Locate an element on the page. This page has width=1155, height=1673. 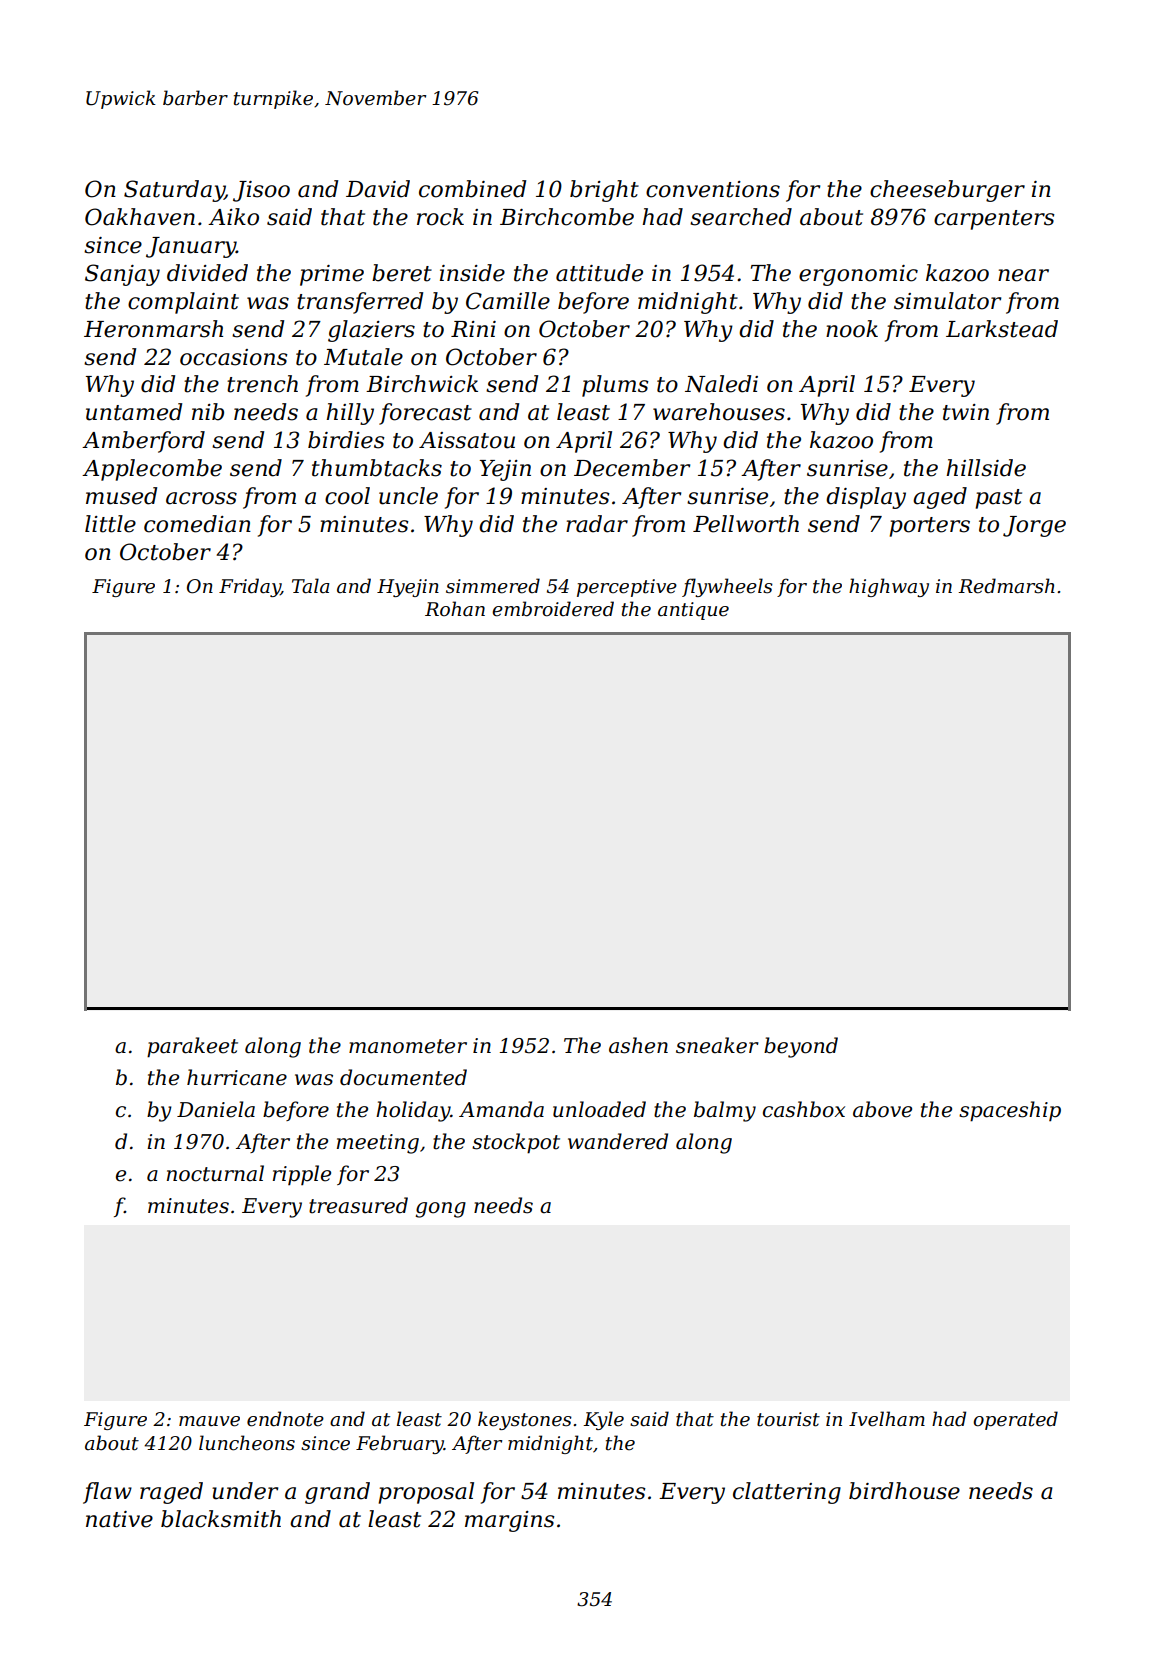
carpenters is located at coordinates (994, 220).
